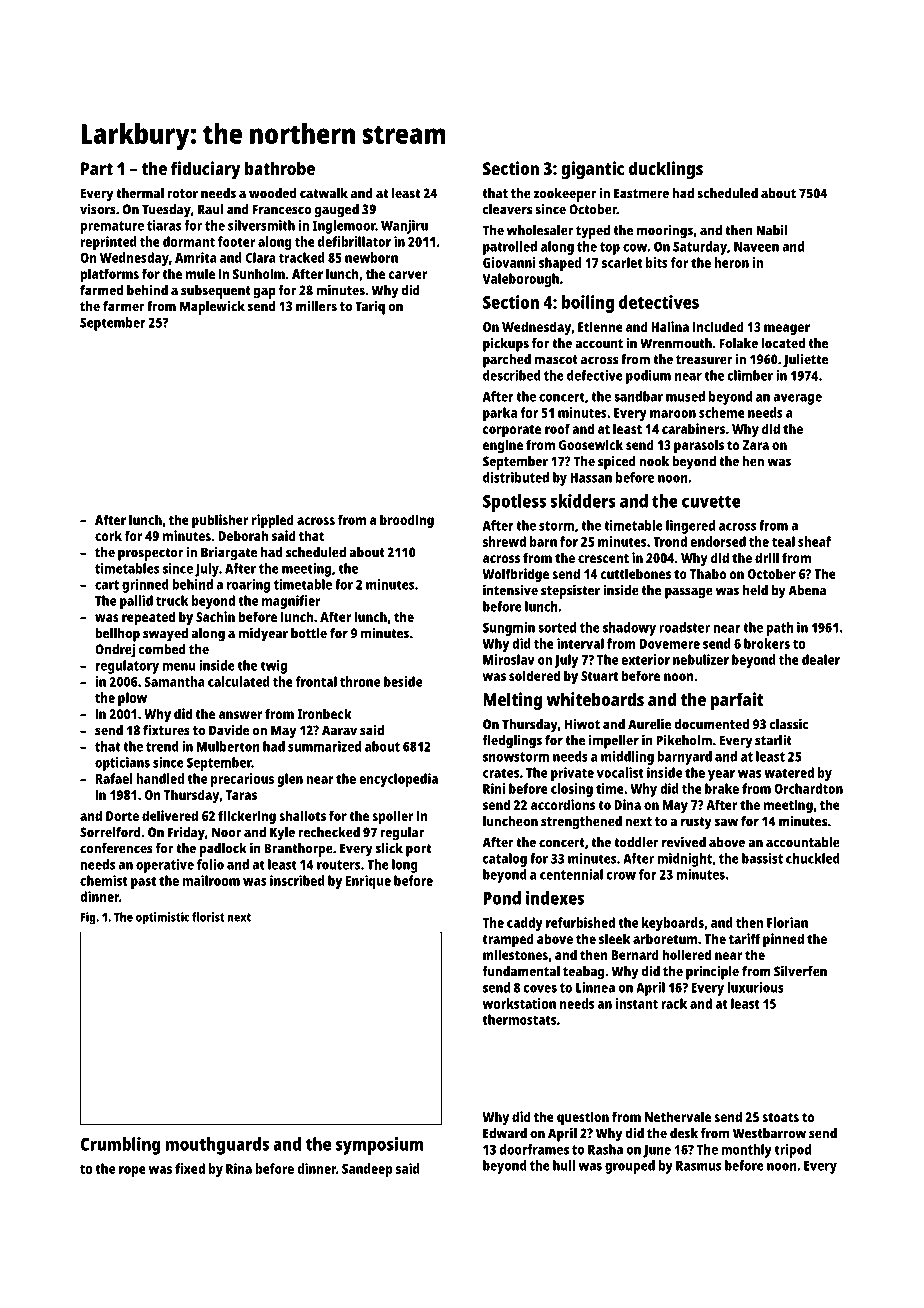 The height and width of the screenshot is (1308, 924). Describe the element at coordinates (627, 804) in the screenshot. I see `Dina` at that location.
